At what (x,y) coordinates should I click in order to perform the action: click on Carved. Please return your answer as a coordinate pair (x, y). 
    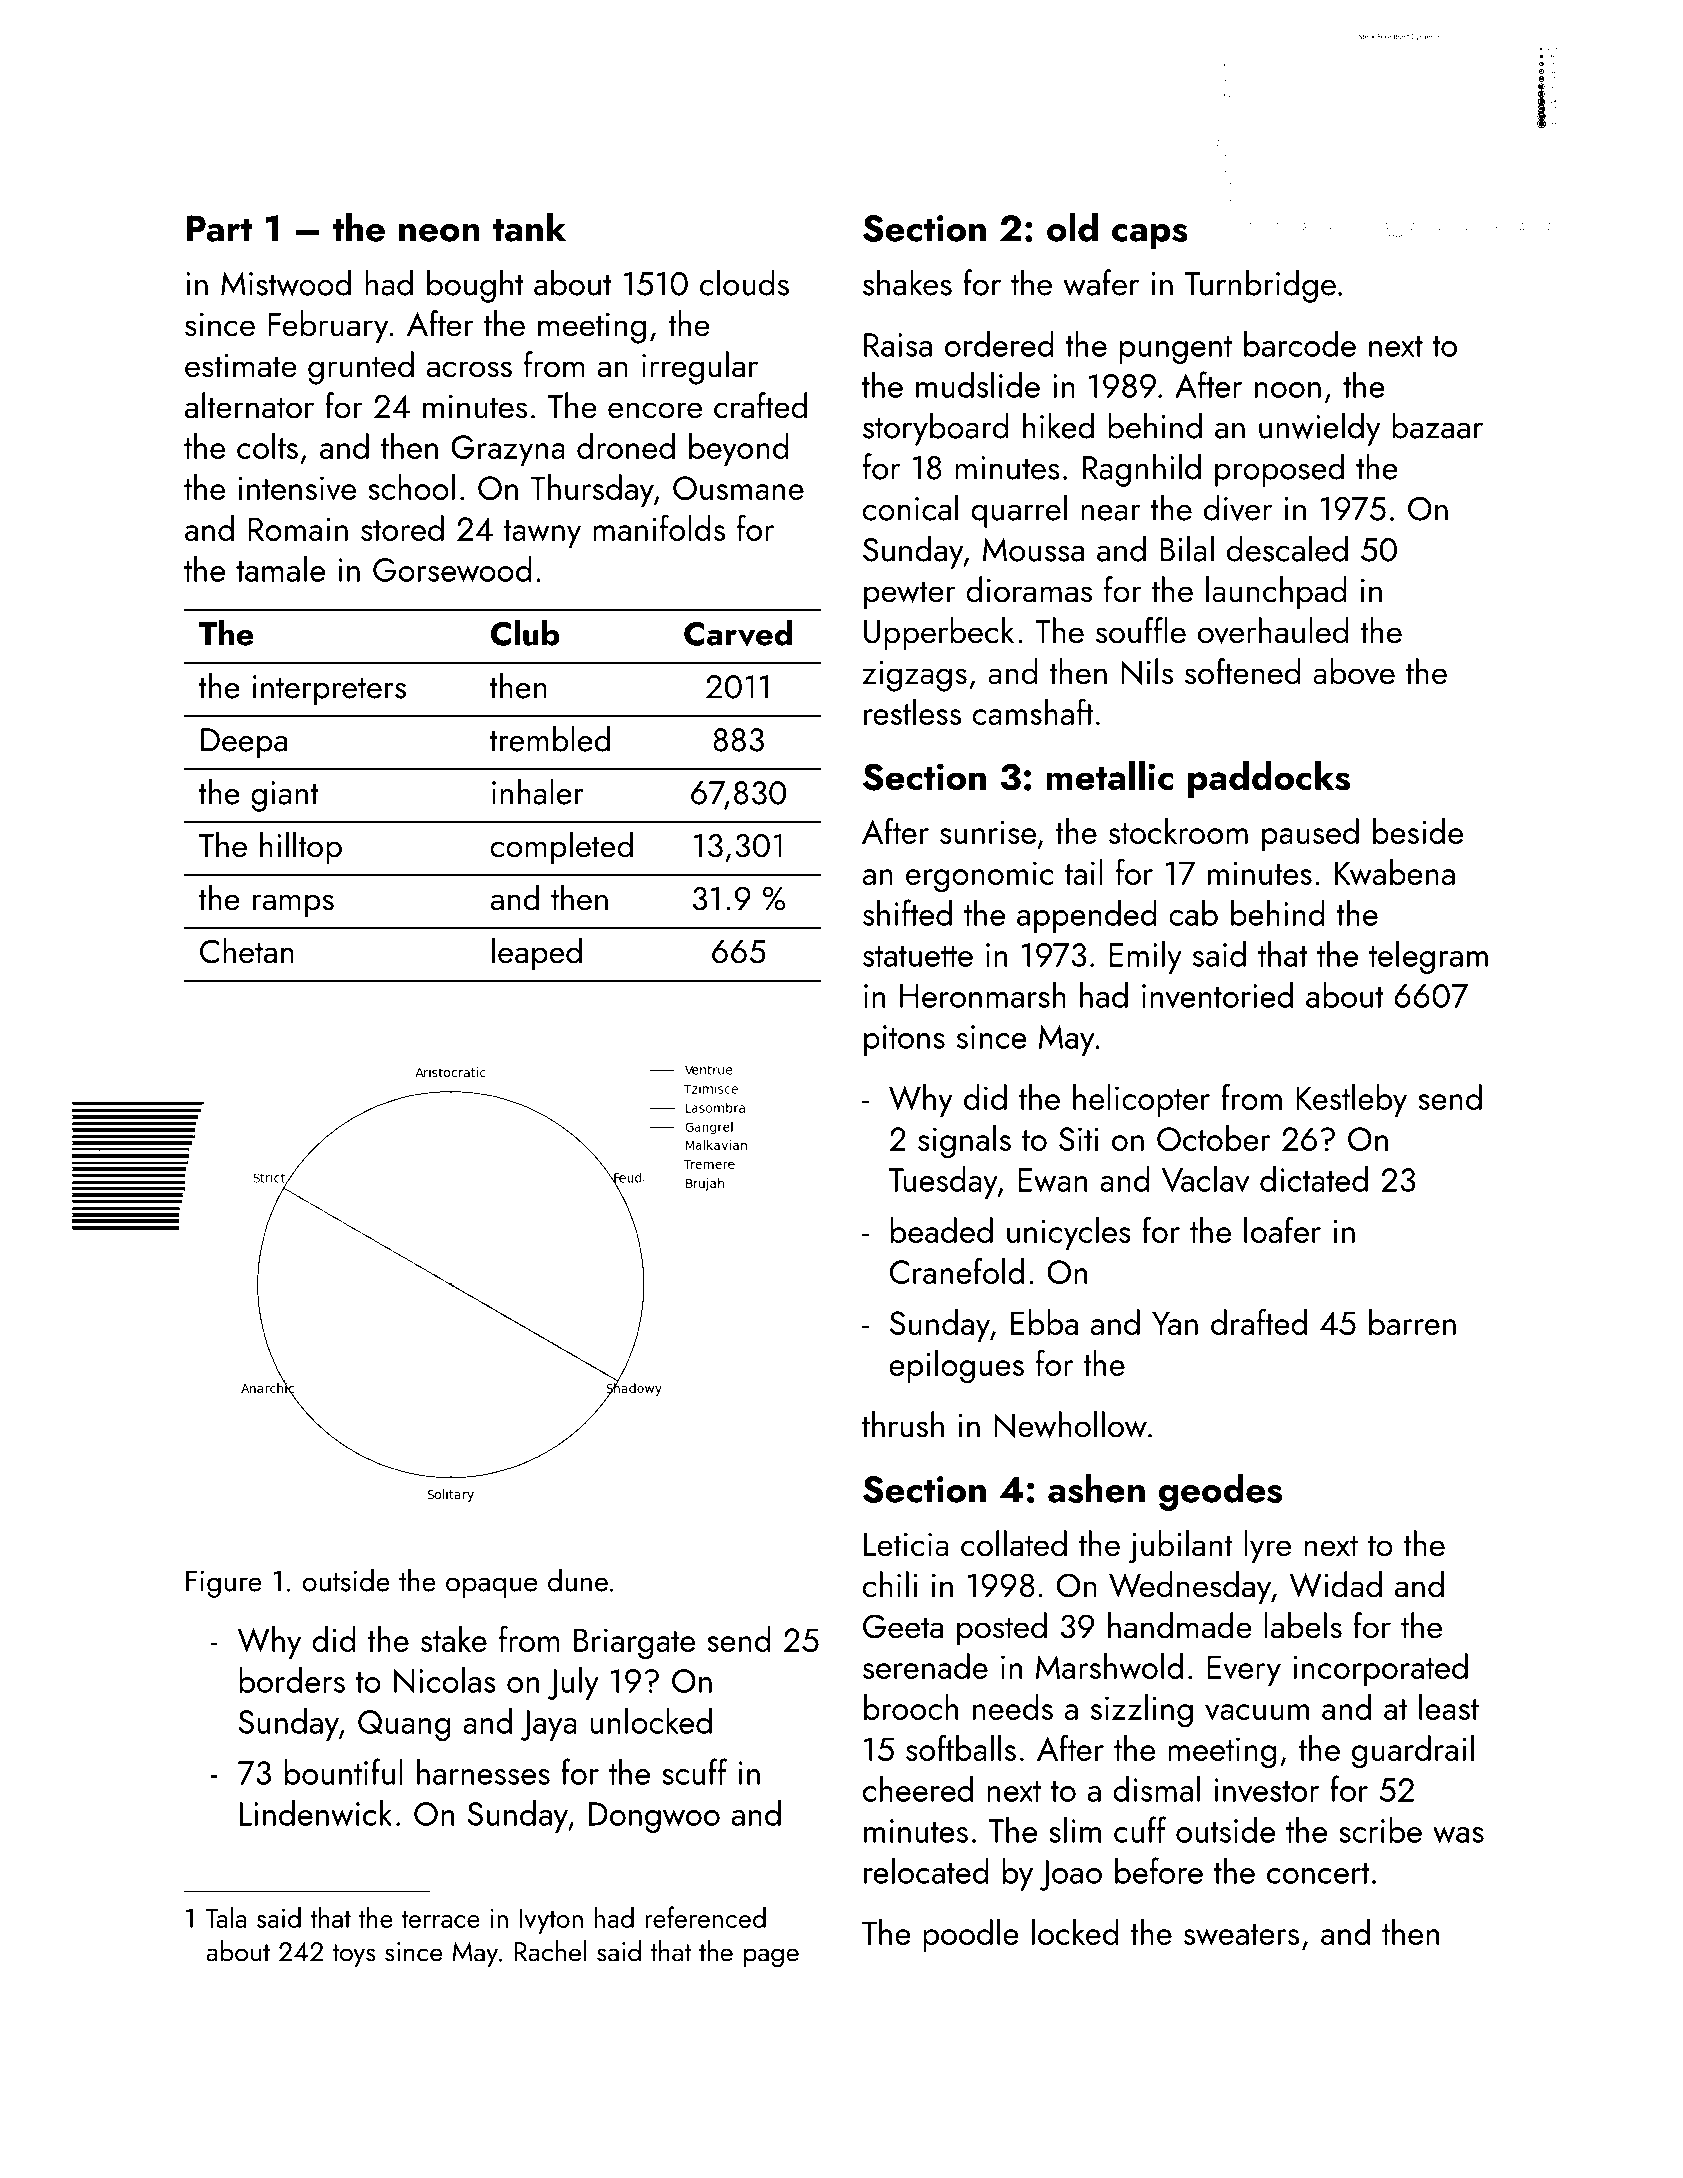
    Looking at the image, I should click on (738, 633).
